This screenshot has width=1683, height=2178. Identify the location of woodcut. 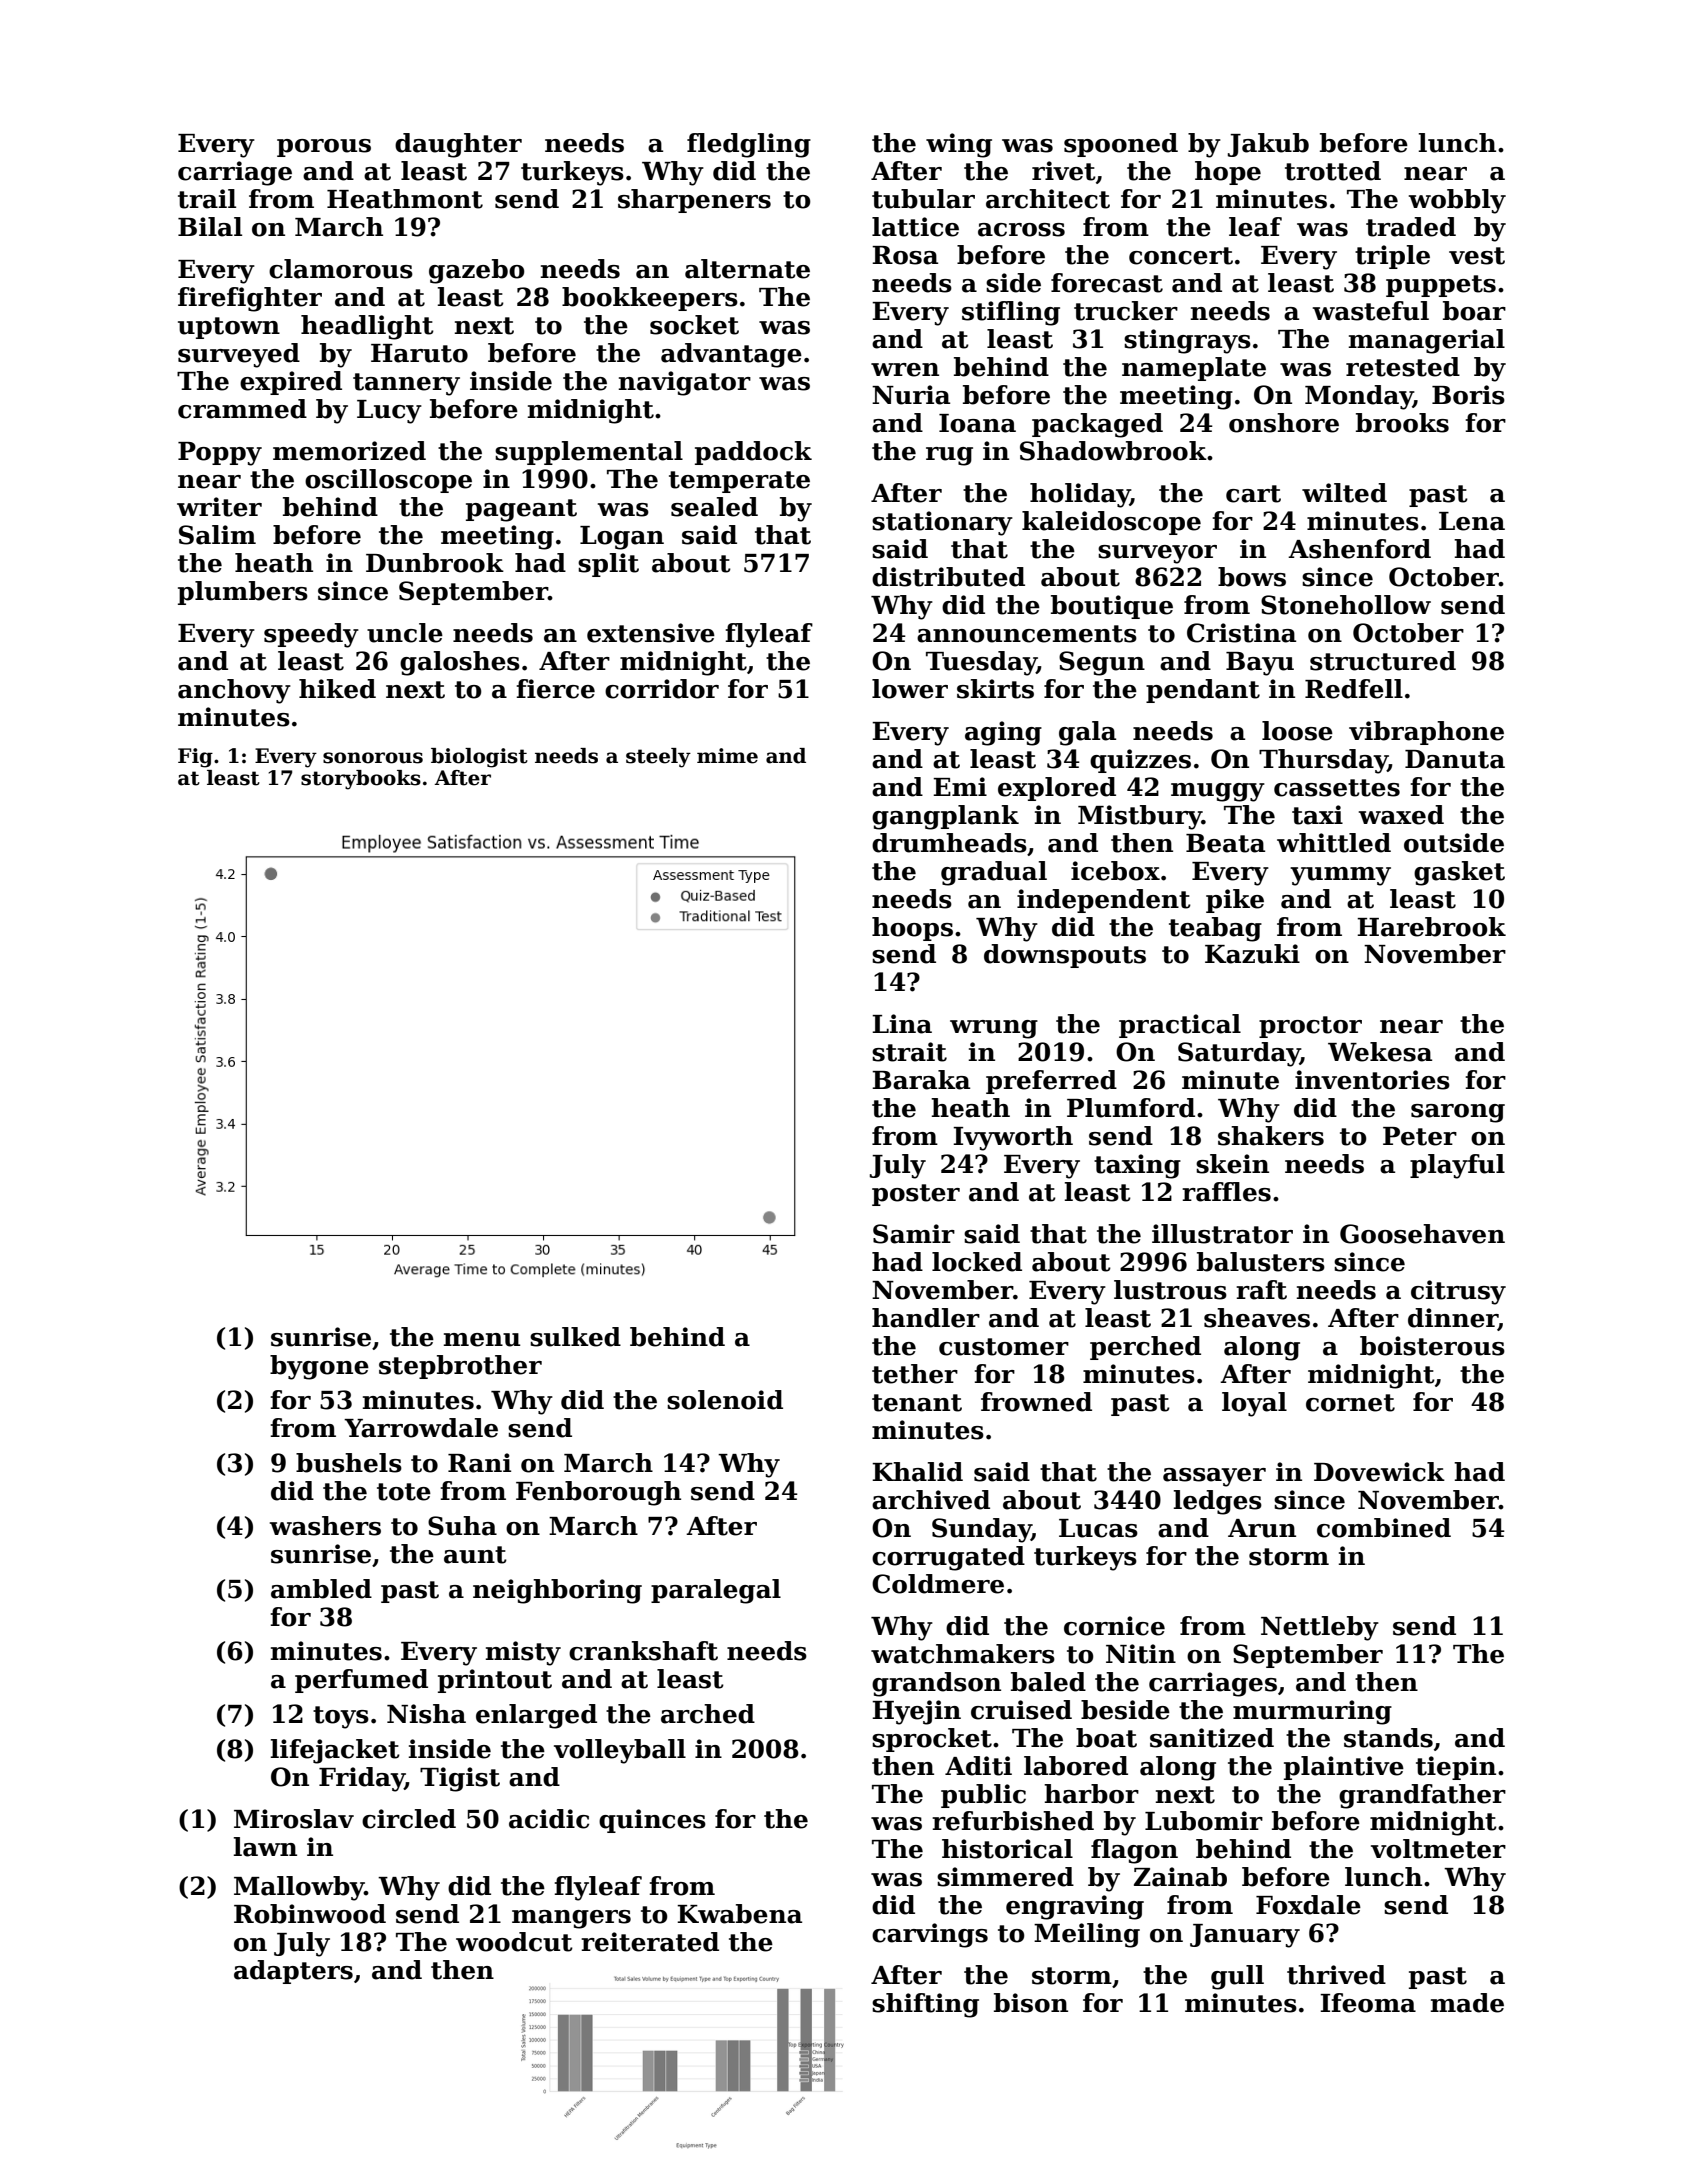
(514, 1942).
